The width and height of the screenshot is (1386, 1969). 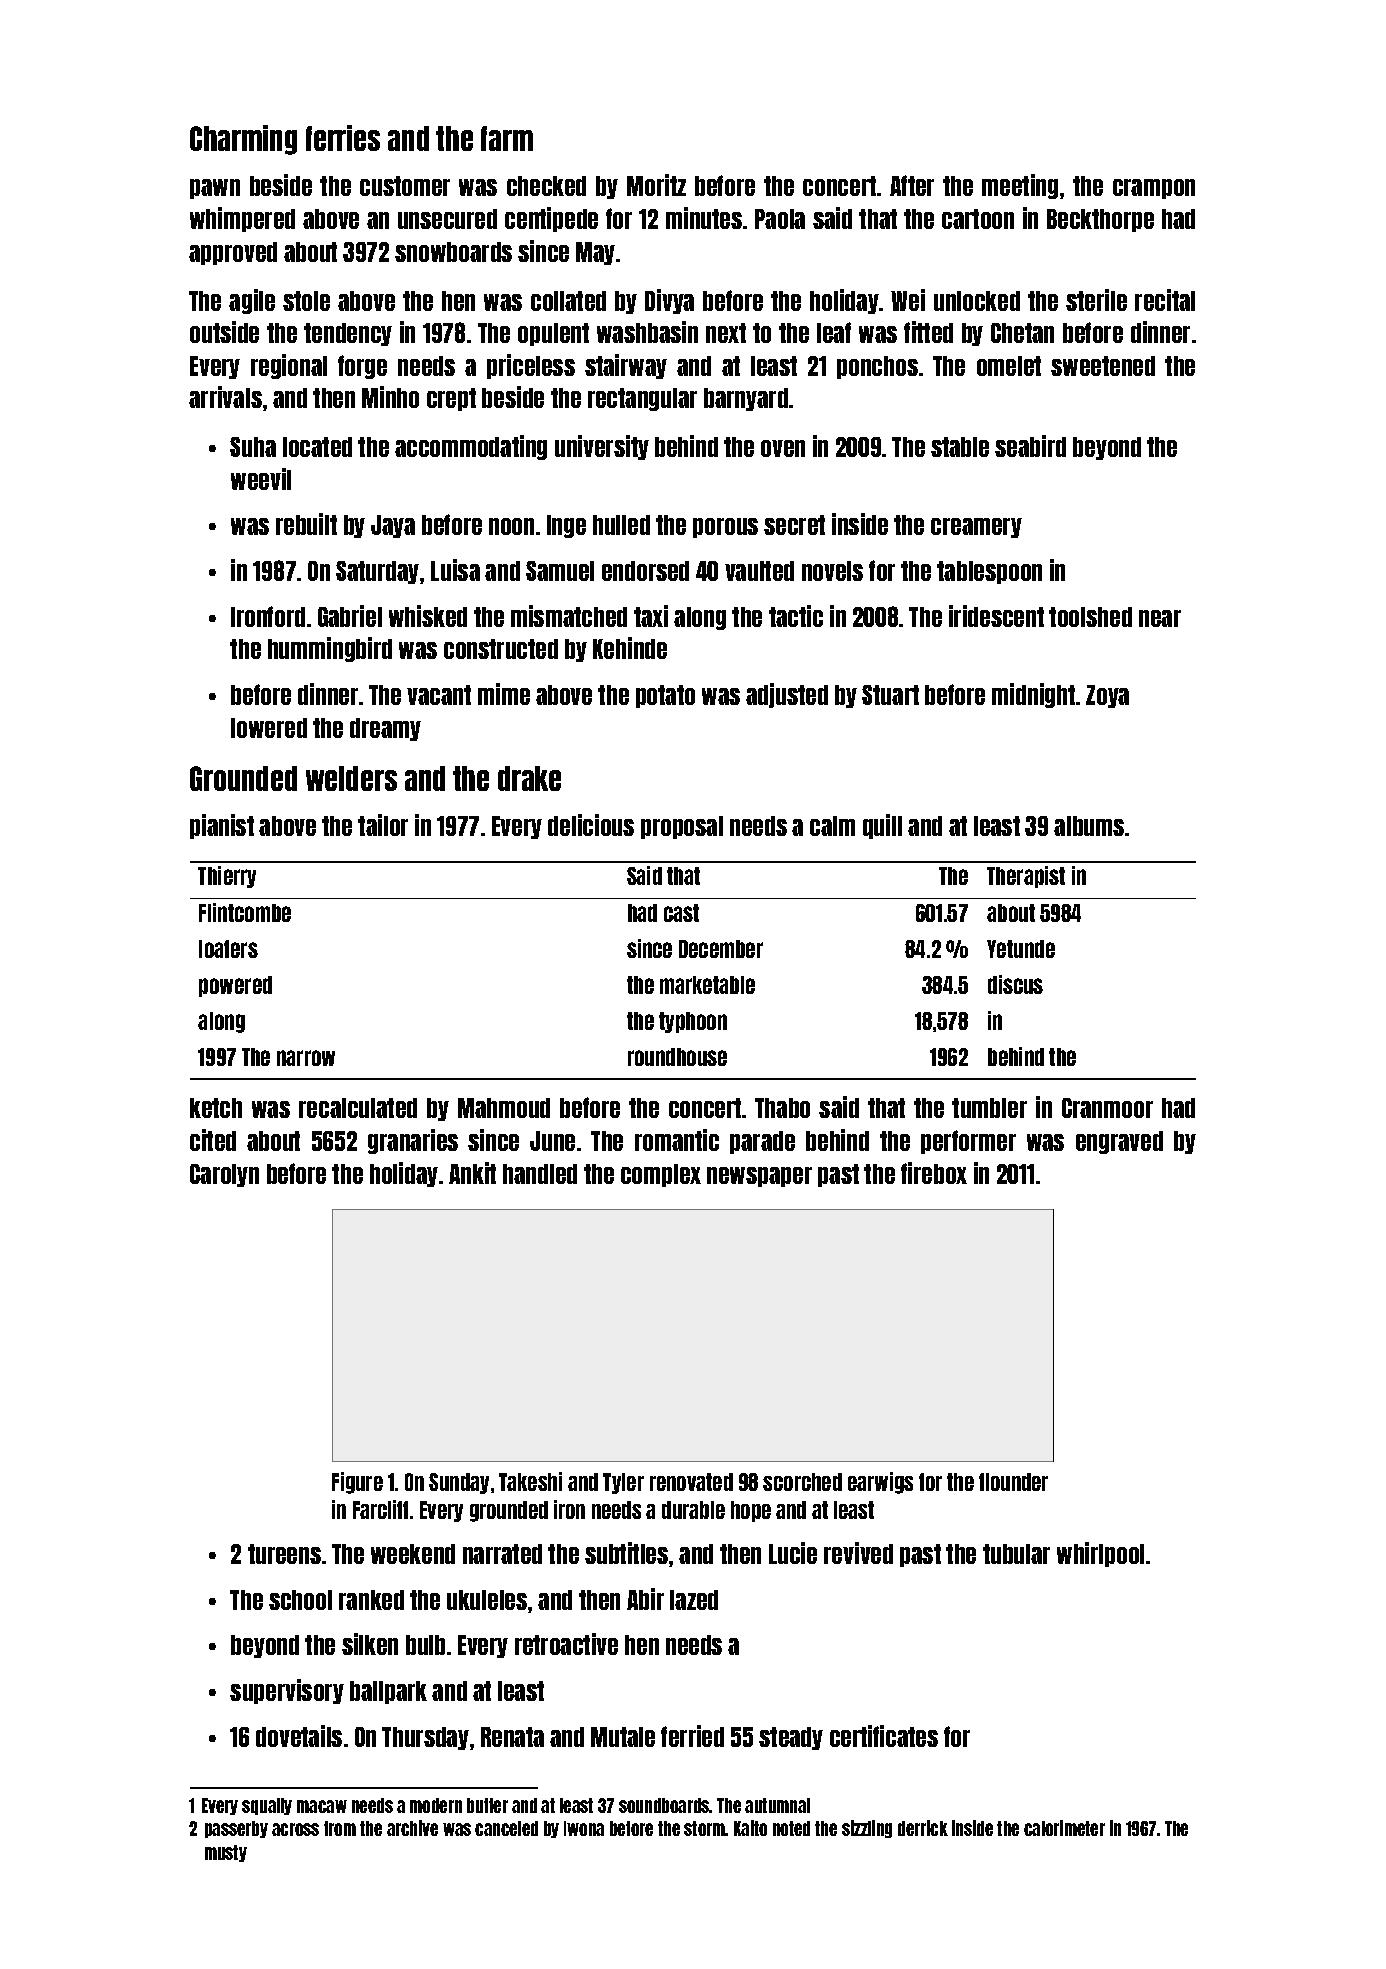 I want to click on Moritz, so click(x=656, y=185).
